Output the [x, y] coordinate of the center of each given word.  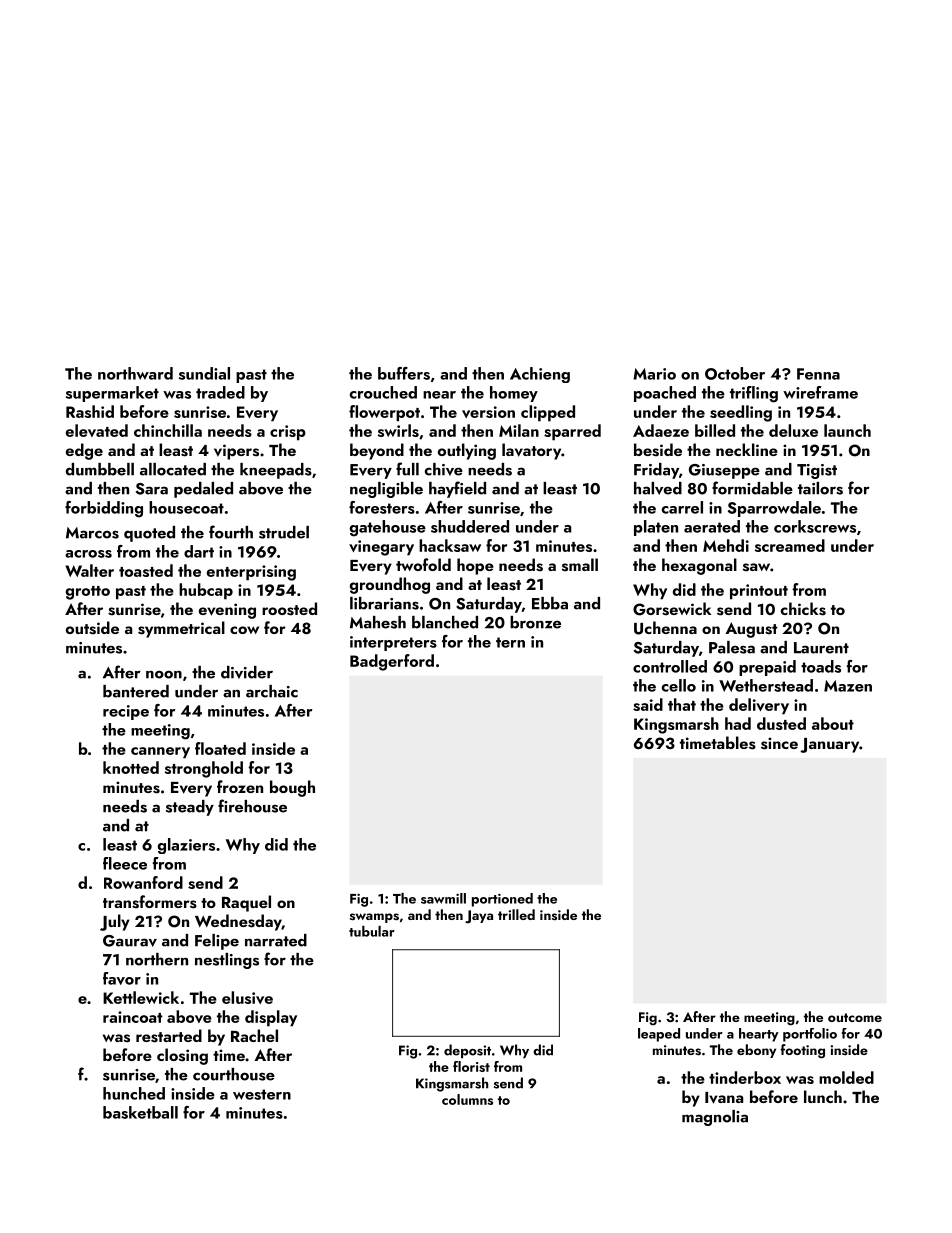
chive [443, 469]
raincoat [132, 1017]
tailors [820, 488]
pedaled [203, 490]
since [779, 743]
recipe [126, 712]
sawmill [443, 898]
